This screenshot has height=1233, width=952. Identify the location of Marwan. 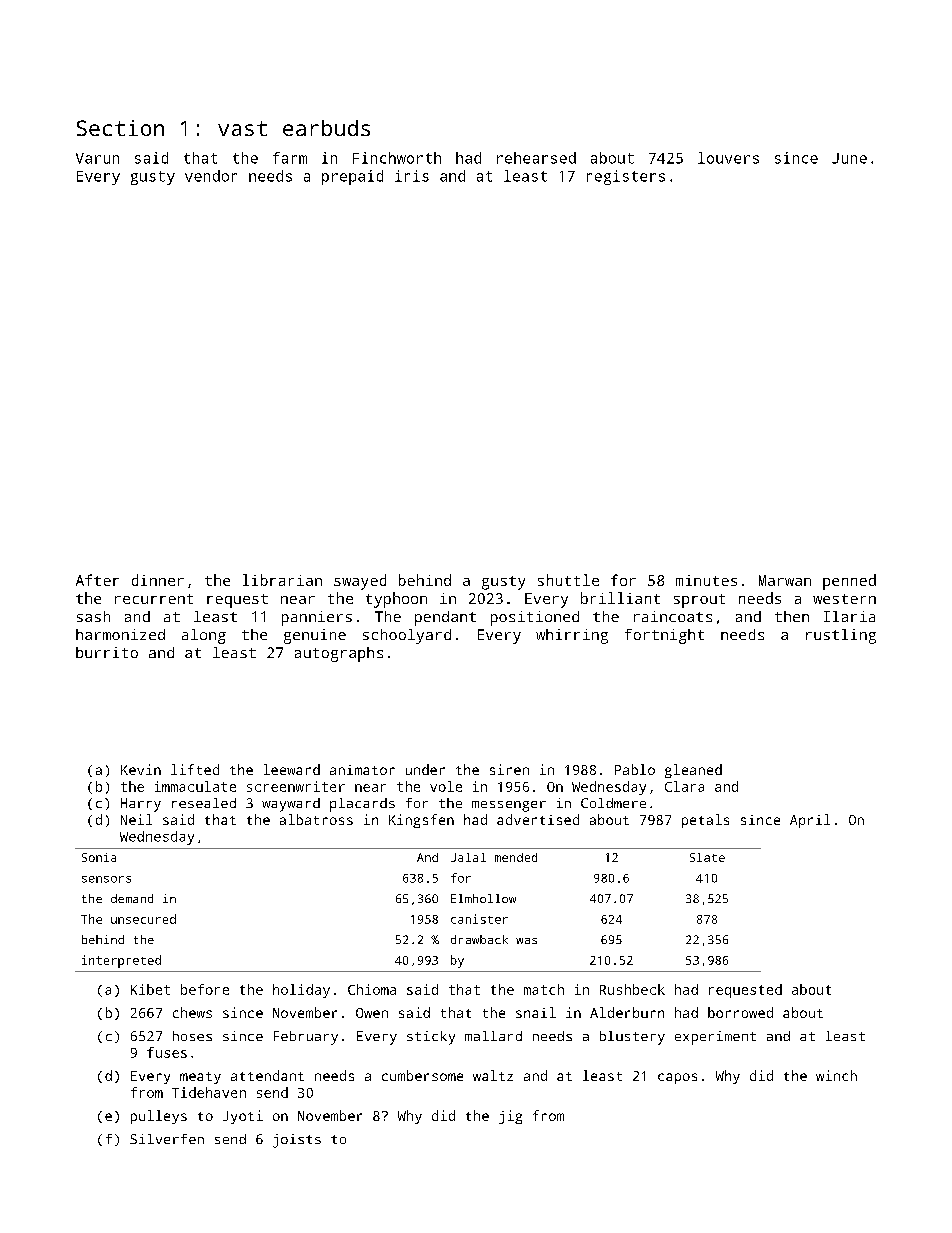
(785, 580).
